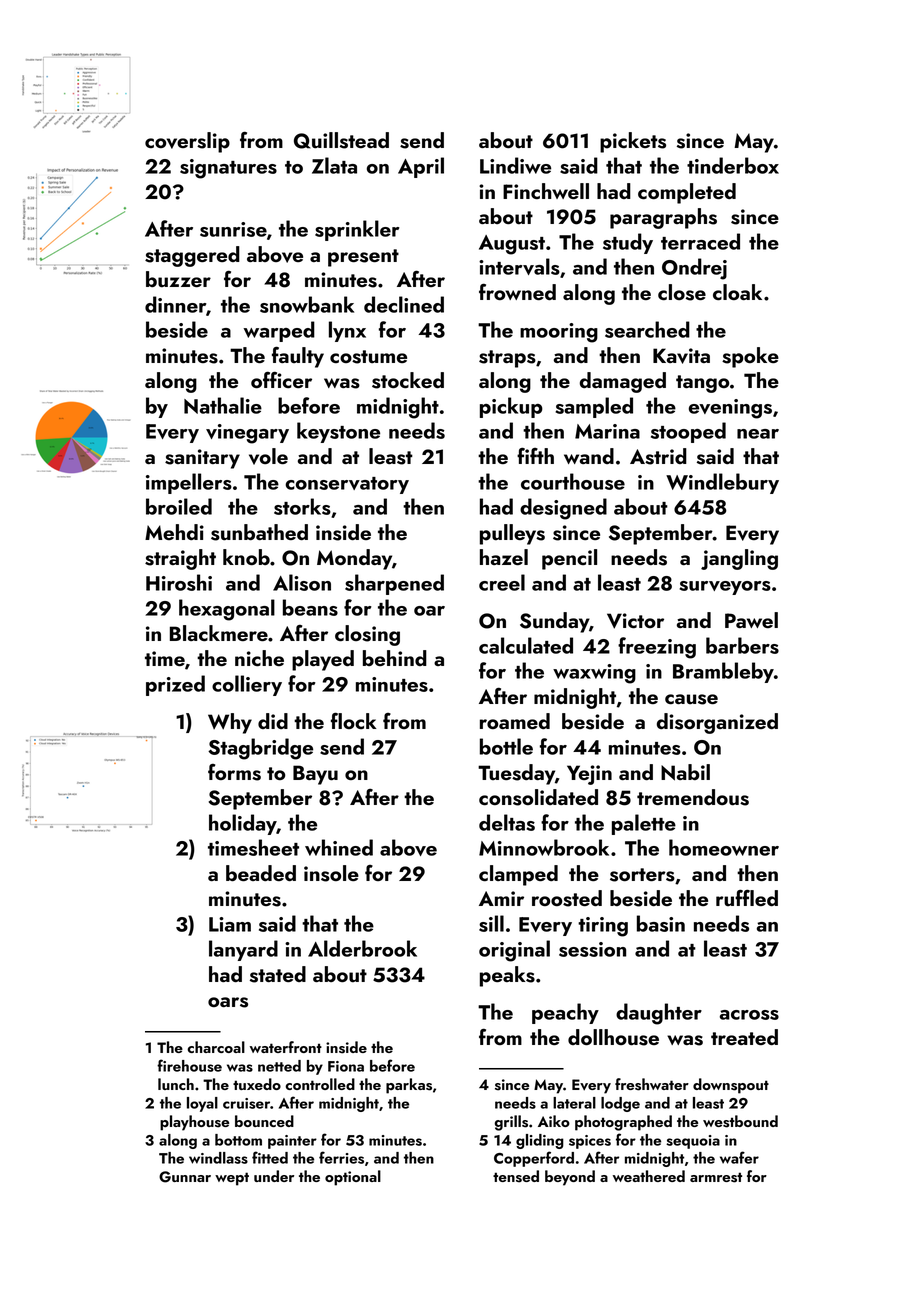 Image resolution: width=924 pixels, height=1311 pixels. What do you see at coordinates (268, 456) in the screenshot?
I see `vole` at bounding box center [268, 456].
